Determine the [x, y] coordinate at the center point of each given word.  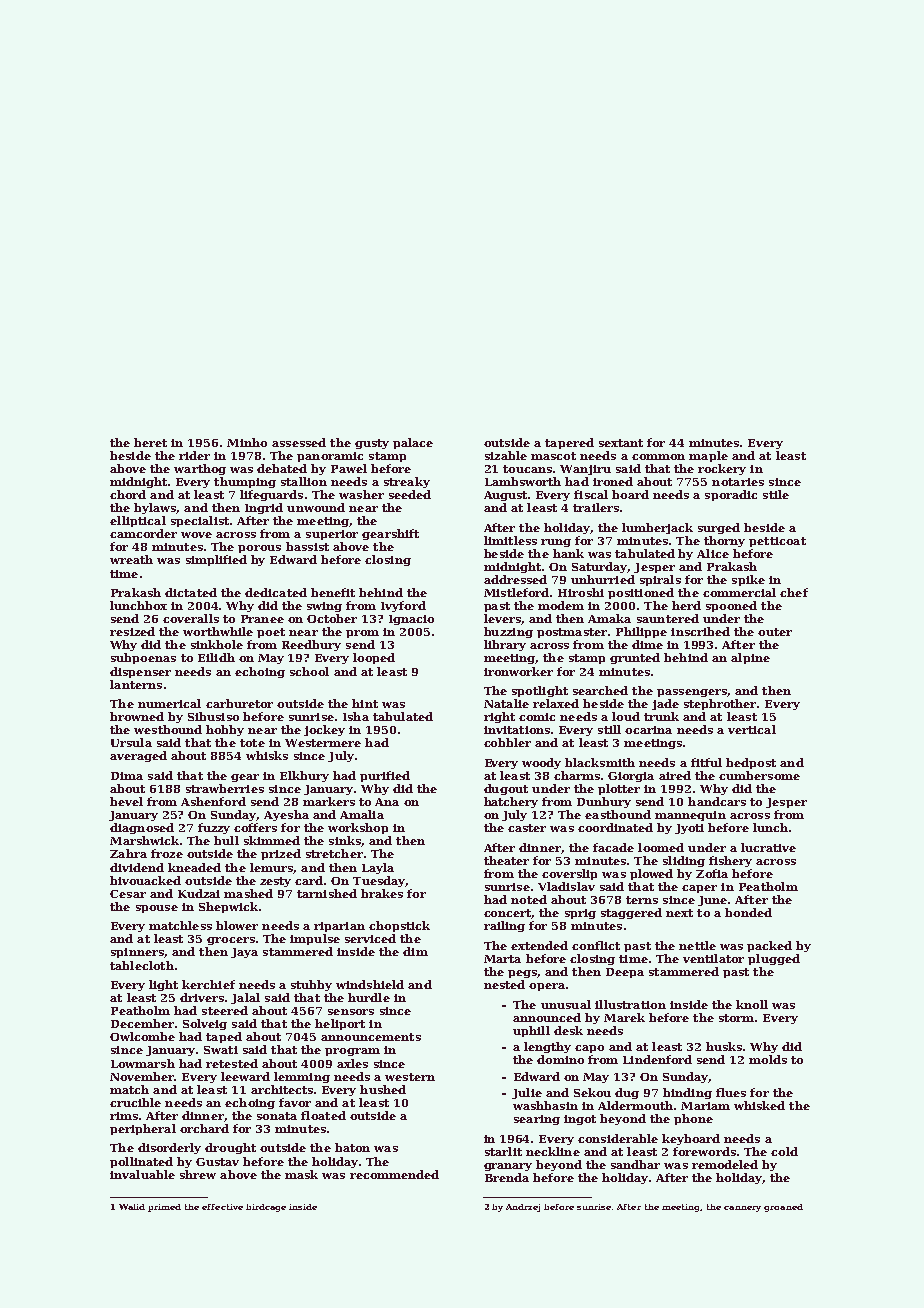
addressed [515, 579]
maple [708, 456]
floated [323, 1115]
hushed [383, 1089]
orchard [204, 1128]
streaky [407, 482]
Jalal [245, 998]
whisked [759, 1105]
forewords [704, 1151]
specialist [200, 521]
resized [132, 631]
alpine [750, 658]
